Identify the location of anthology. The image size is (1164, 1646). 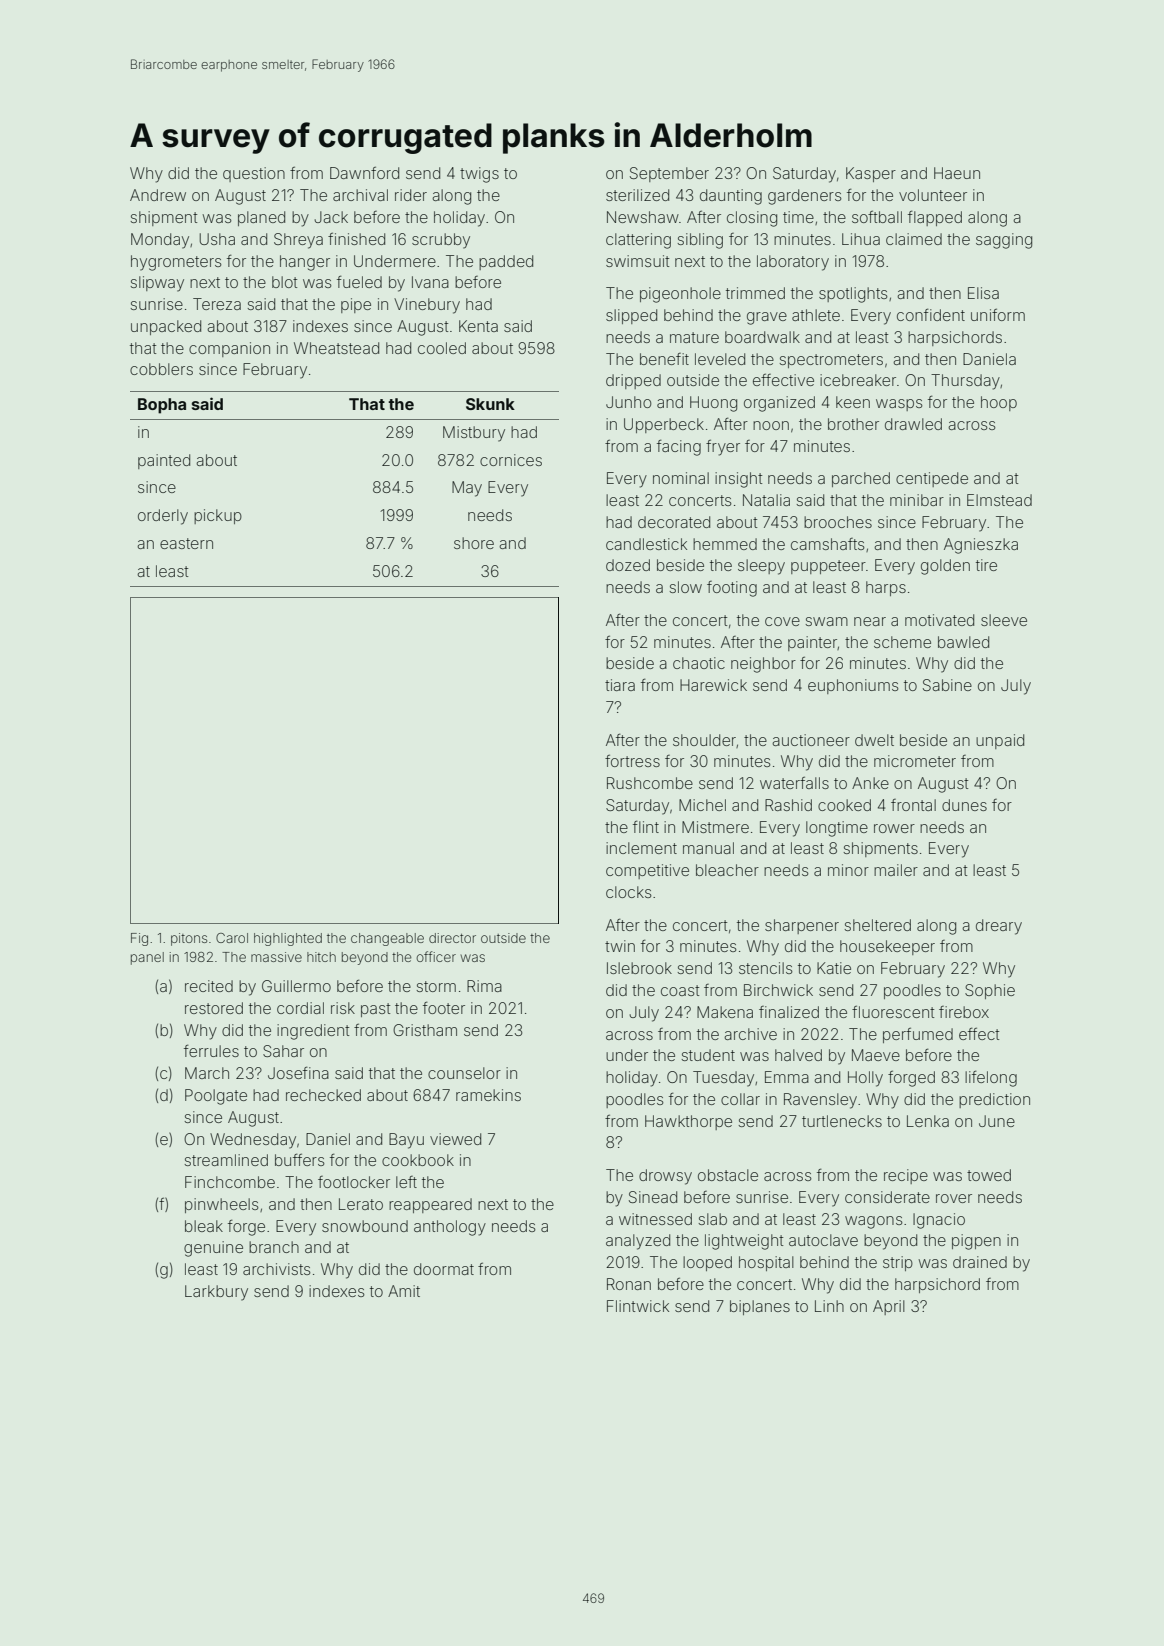
(450, 1228).
